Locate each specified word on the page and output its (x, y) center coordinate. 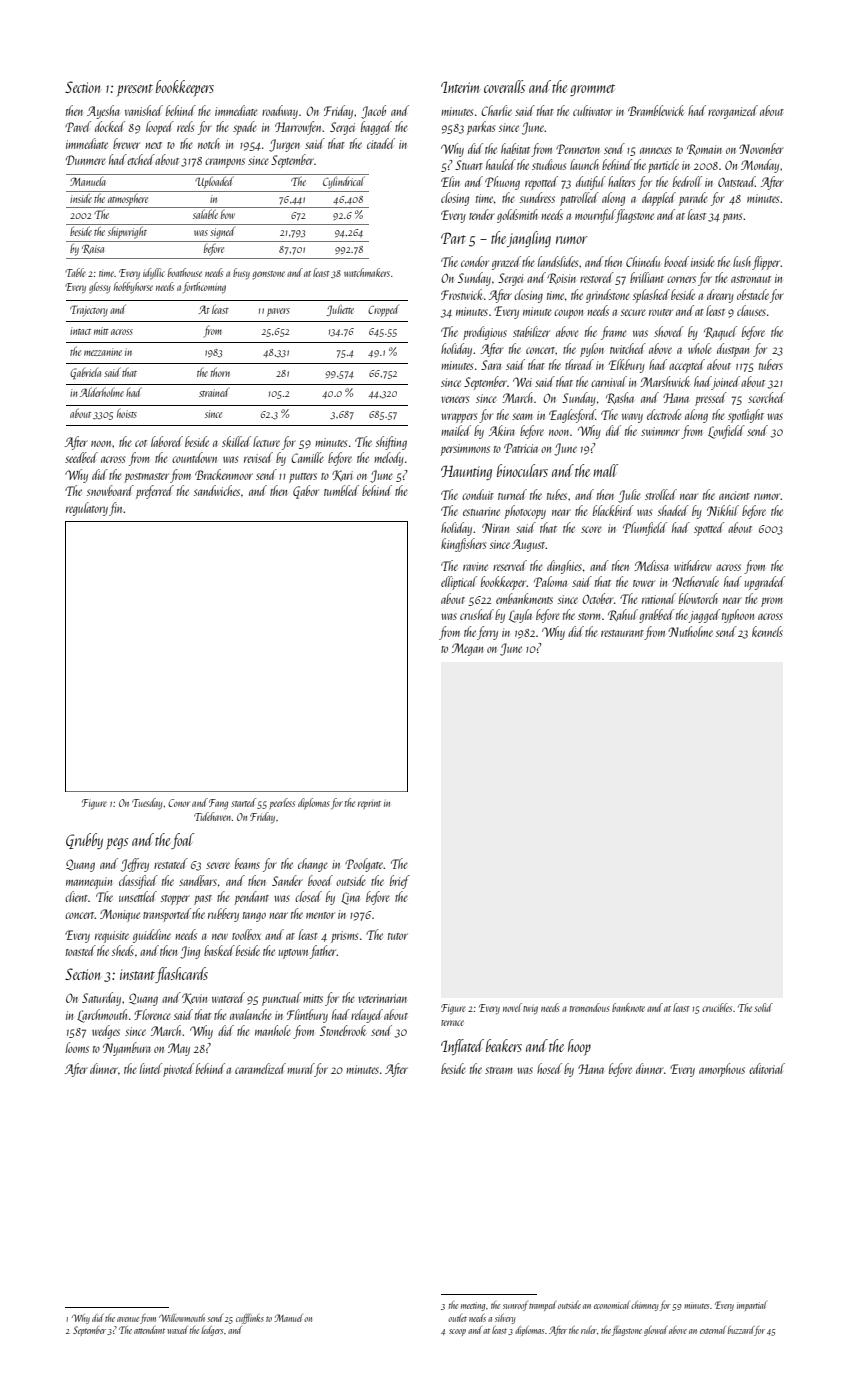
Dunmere (86, 160)
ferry (487, 633)
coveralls (504, 86)
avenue (128, 1319)
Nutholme (690, 631)
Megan (467, 649)
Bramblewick (656, 110)
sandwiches (217, 490)
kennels (767, 631)
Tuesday (147, 803)
